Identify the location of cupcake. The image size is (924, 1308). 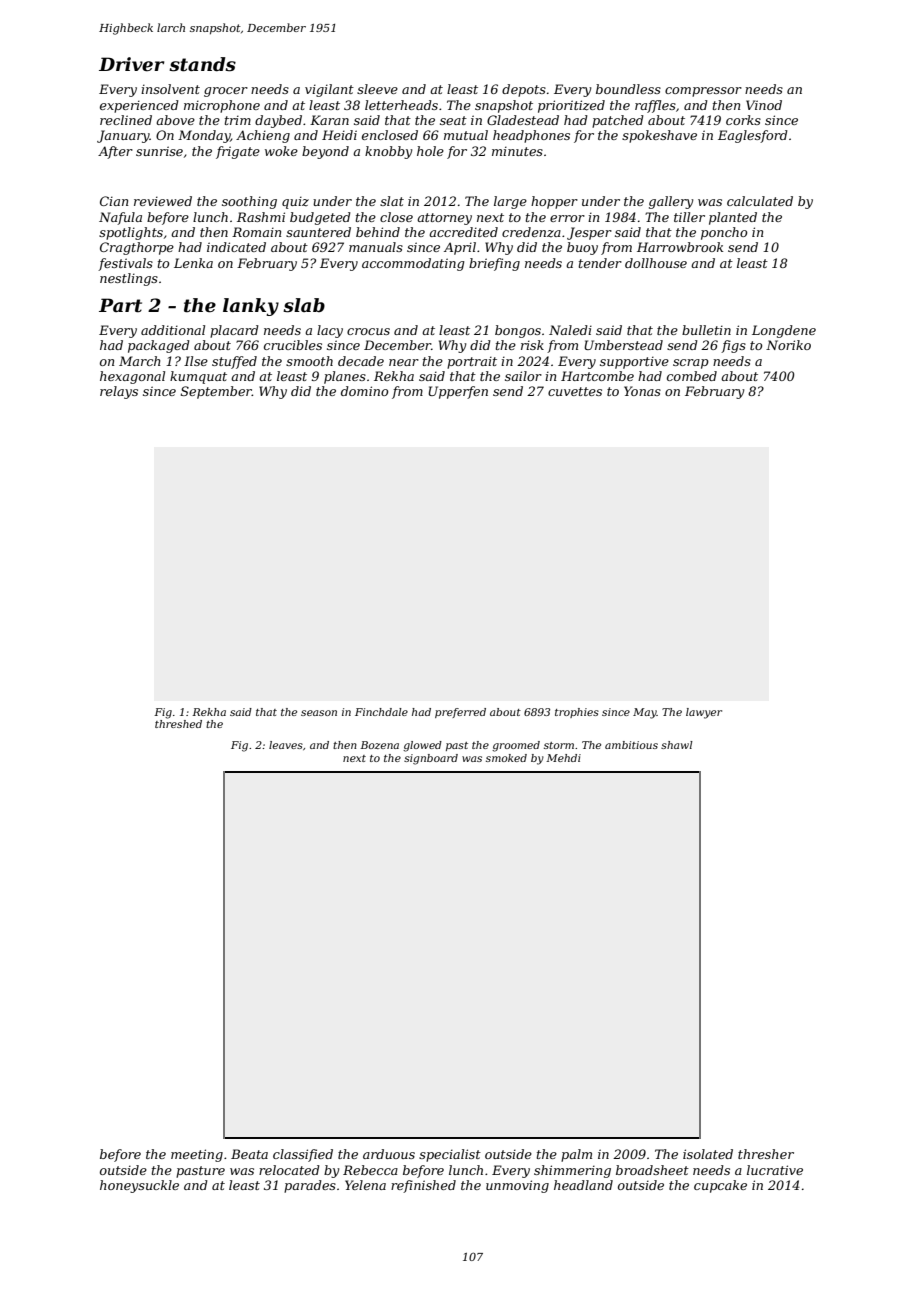
(720, 1186).
